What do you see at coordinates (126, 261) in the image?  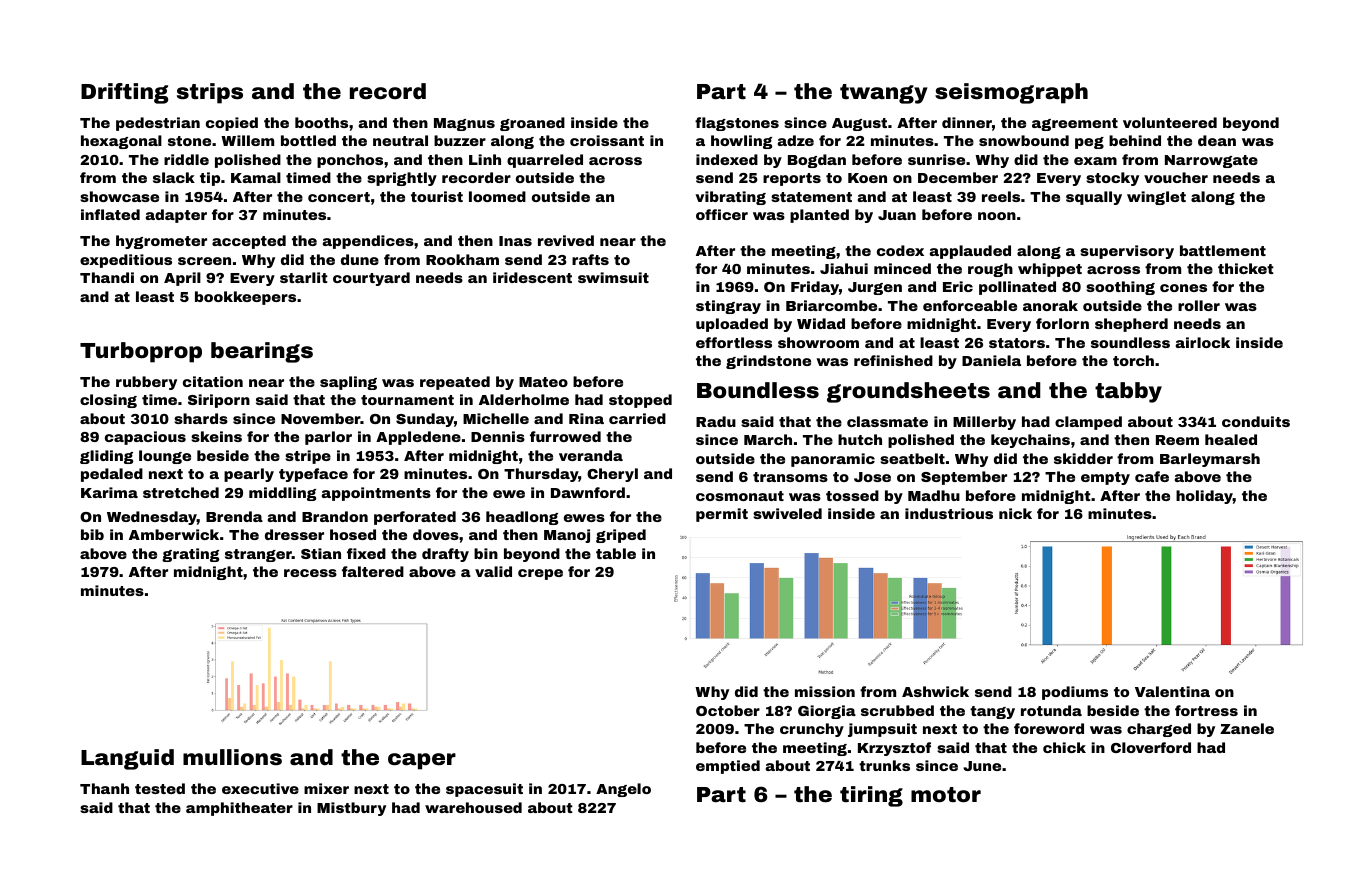 I see `expeditious` at bounding box center [126, 261].
